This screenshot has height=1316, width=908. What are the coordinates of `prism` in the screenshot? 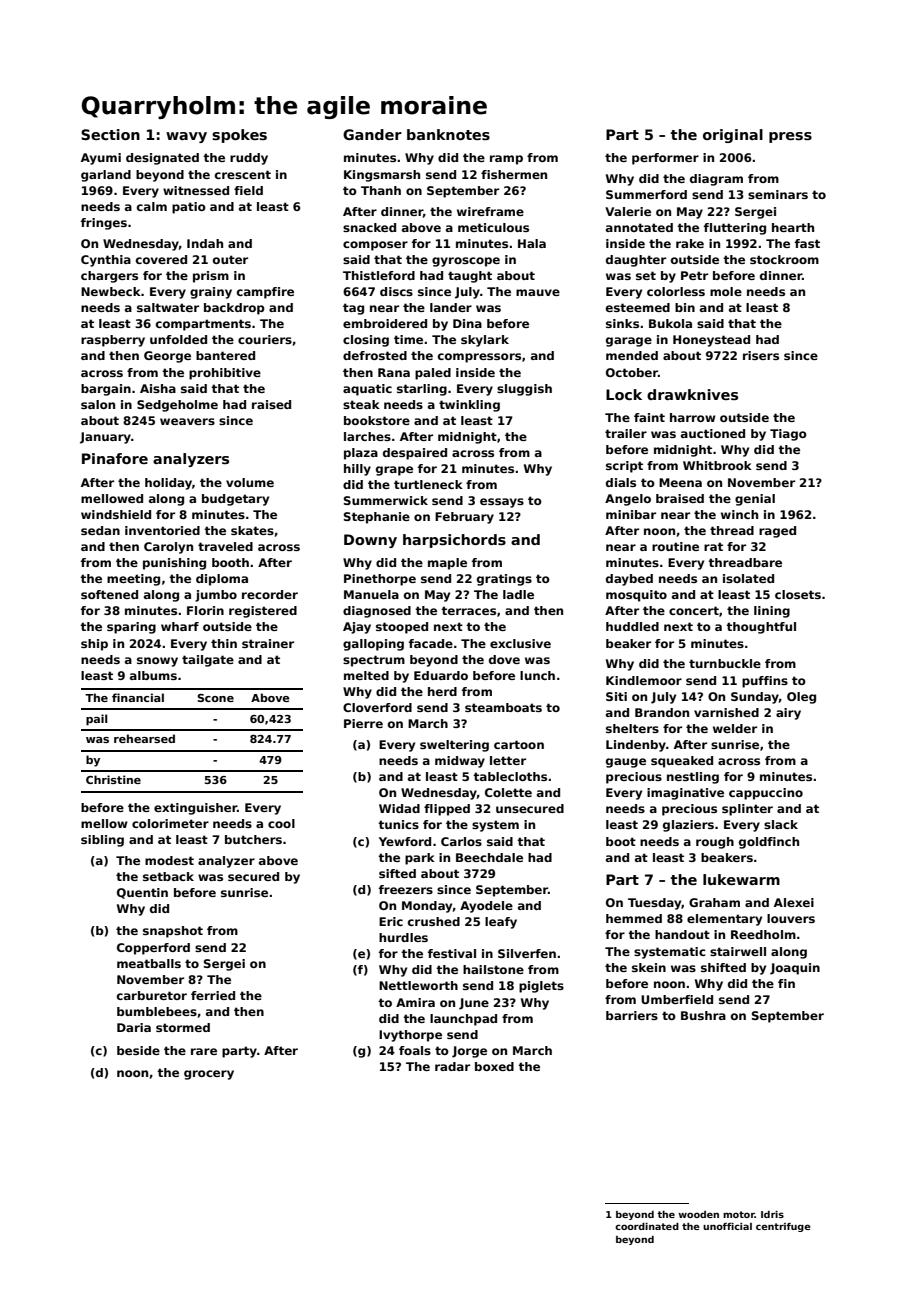 It's located at (211, 277).
